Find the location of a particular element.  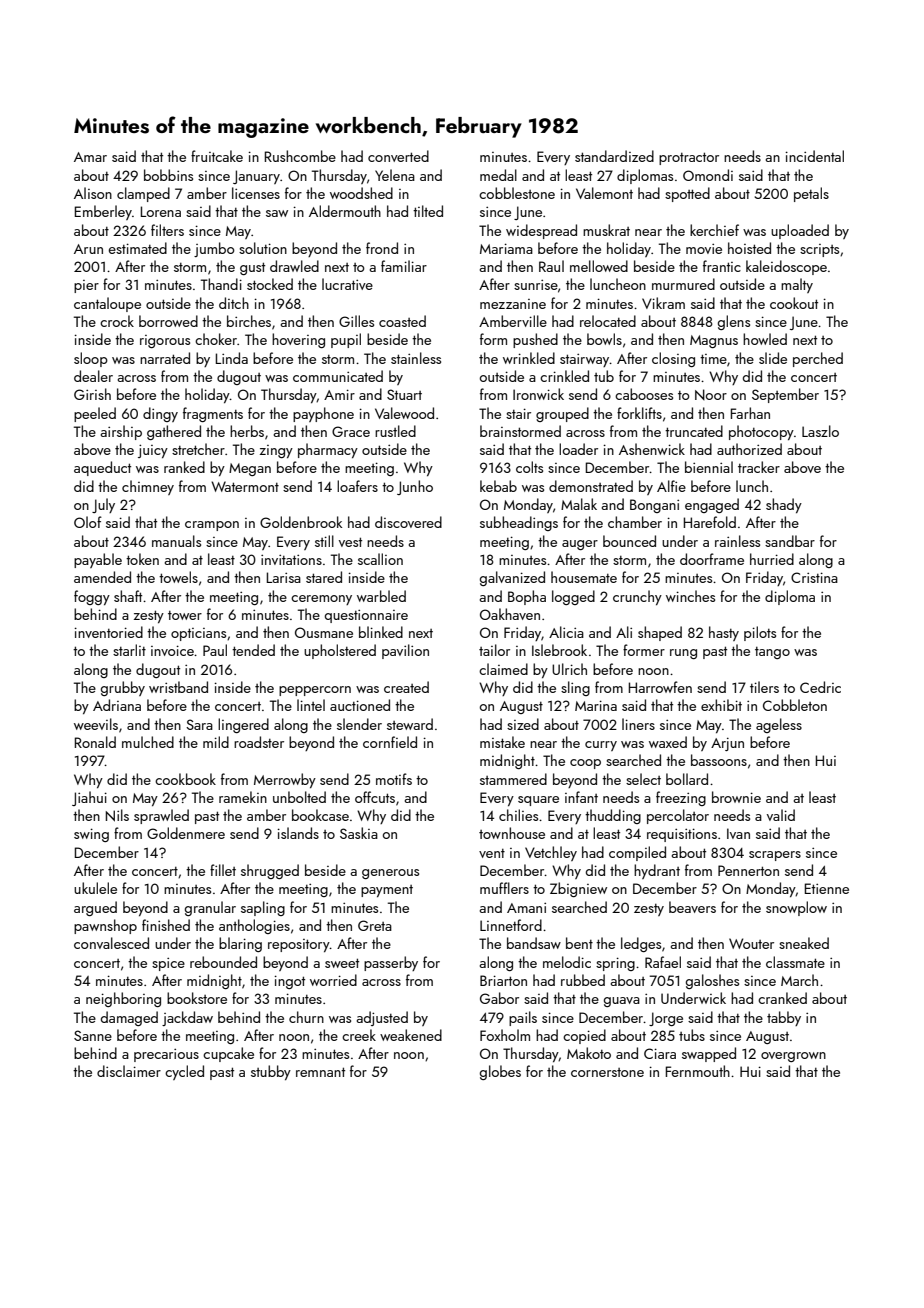

Grace is located at coordinates (351, 431).
